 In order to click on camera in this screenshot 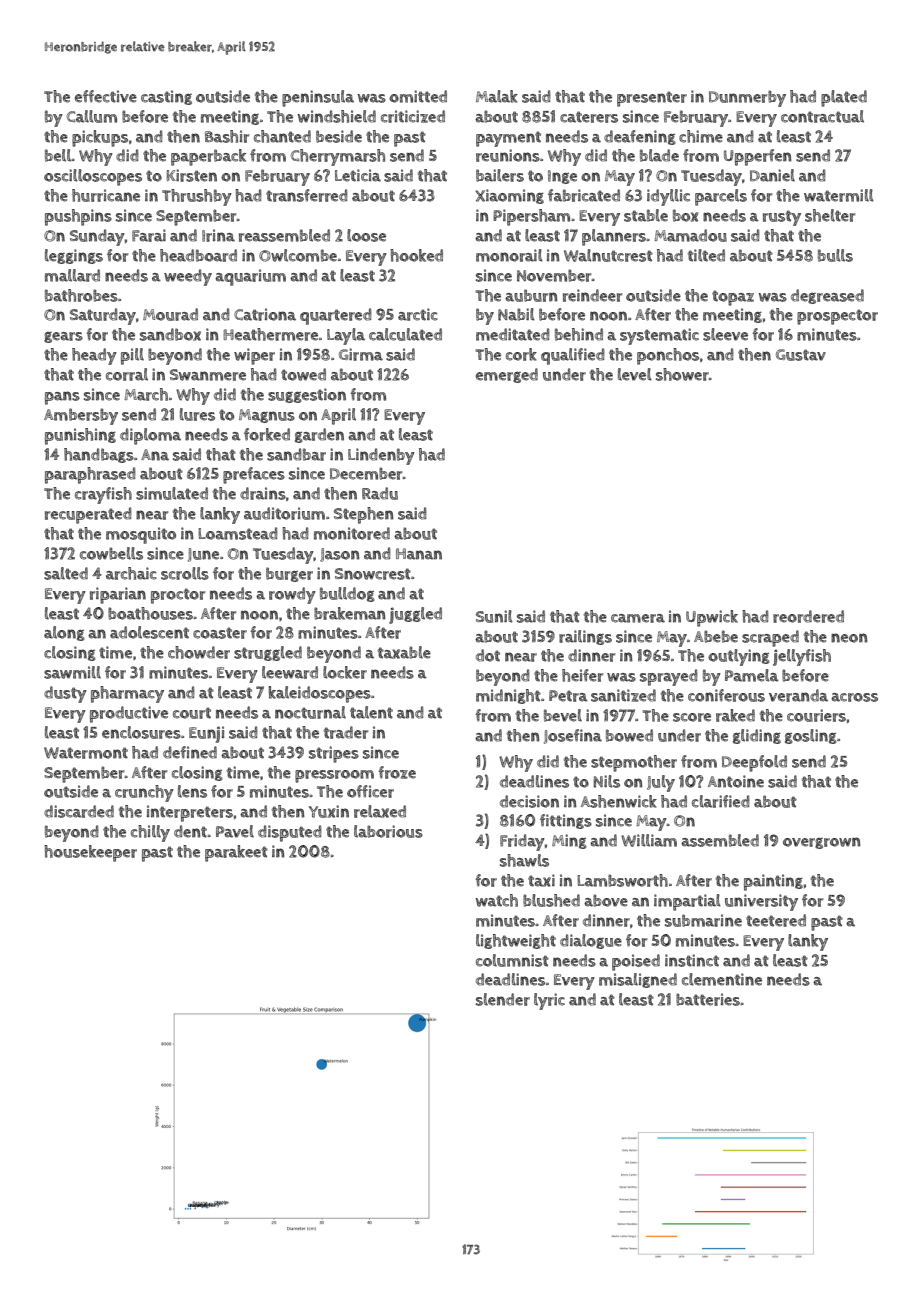, I will do `click(638, 618)`.
